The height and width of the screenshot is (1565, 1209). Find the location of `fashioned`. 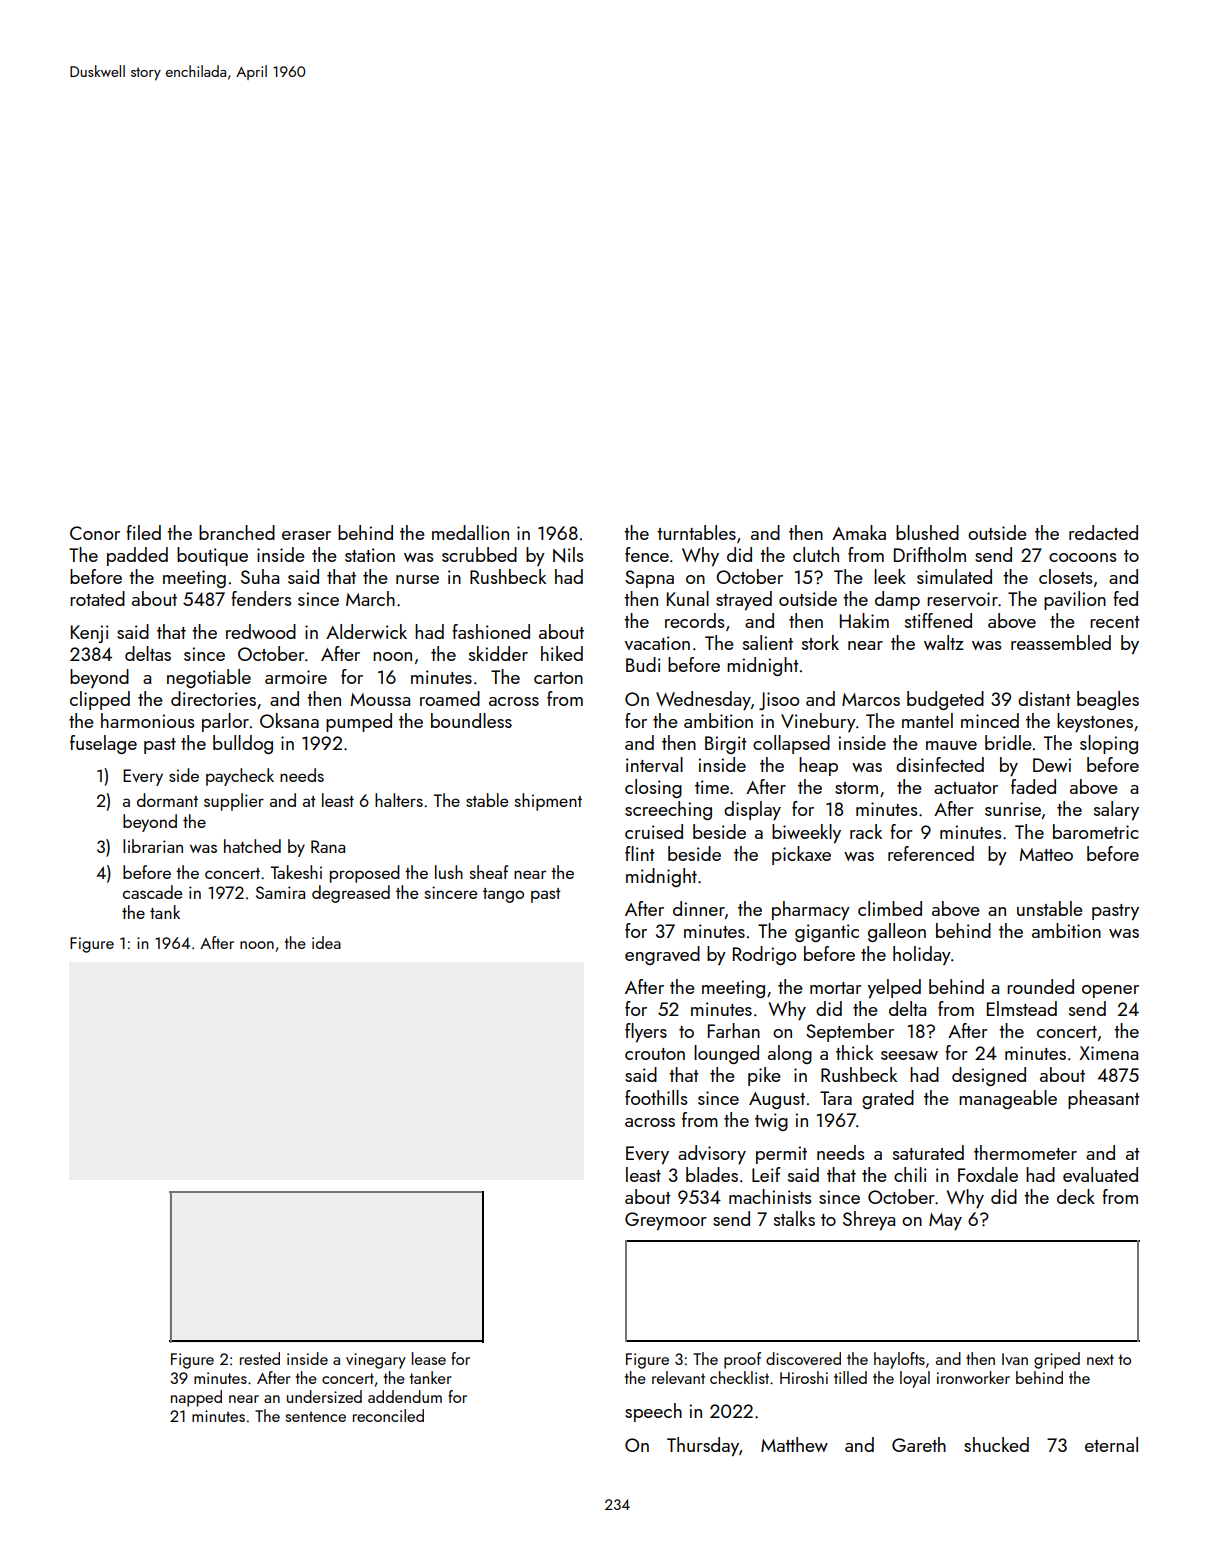

fashioned is located at coordinates (491, 631).
